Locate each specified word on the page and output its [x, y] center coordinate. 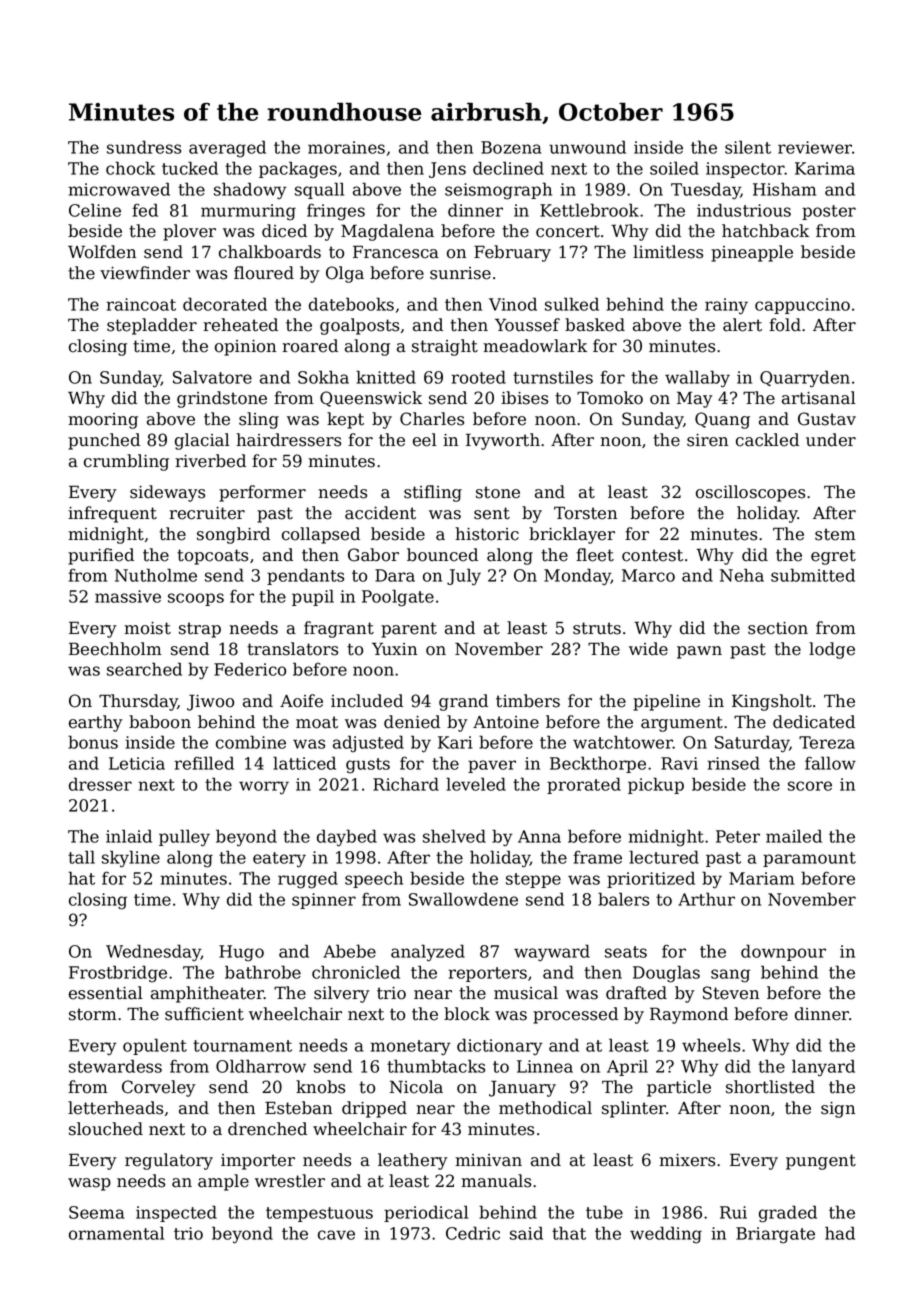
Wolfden [102, 252]
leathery [412, 1161]
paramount [809, 859]
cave [336, 1235]
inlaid [129, 836]
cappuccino [802, 306]
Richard [406, 784]
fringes [336, 212]
